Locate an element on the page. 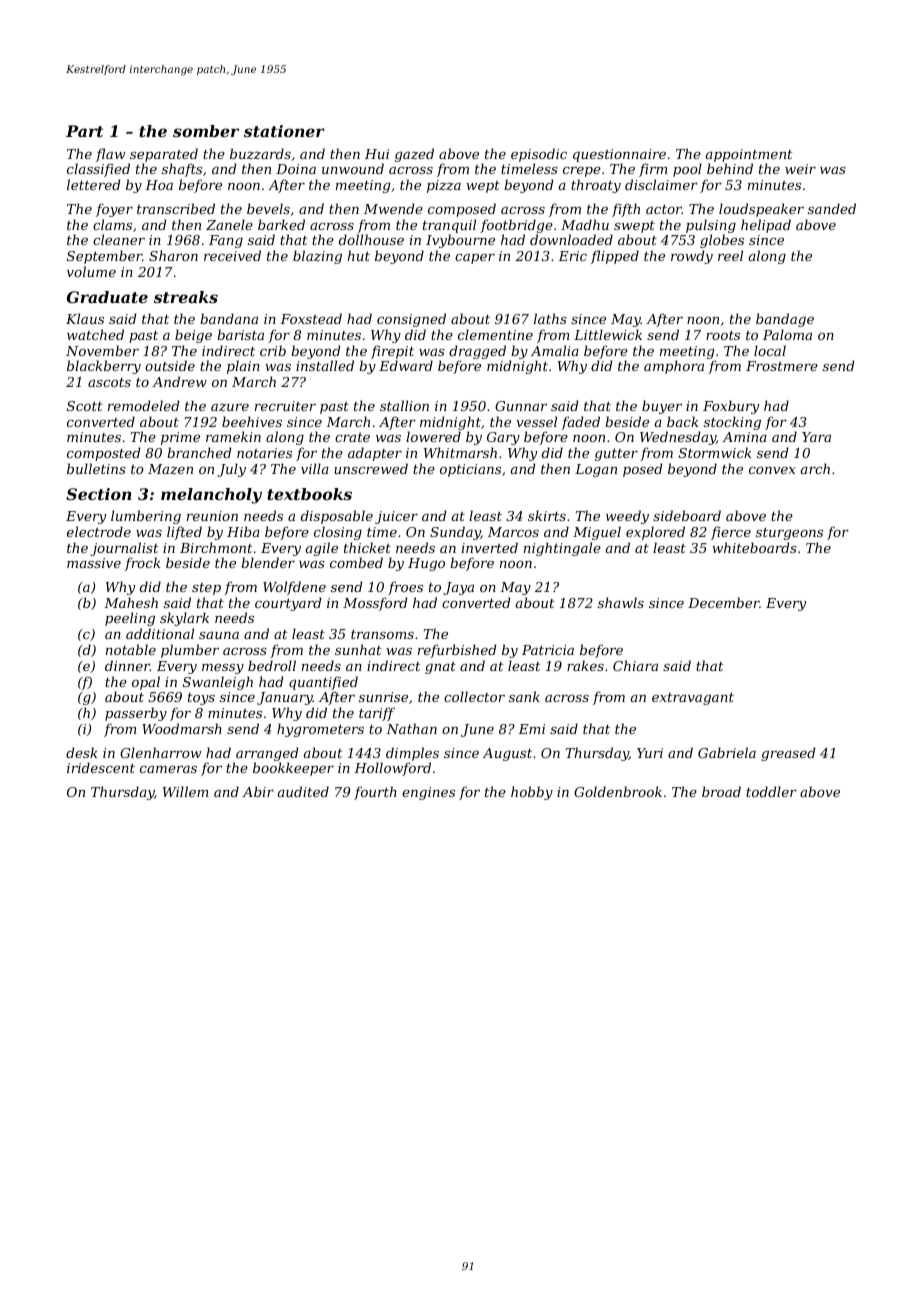 The image size is (924, 1308). helipad is located at coordinates (766, 226).
